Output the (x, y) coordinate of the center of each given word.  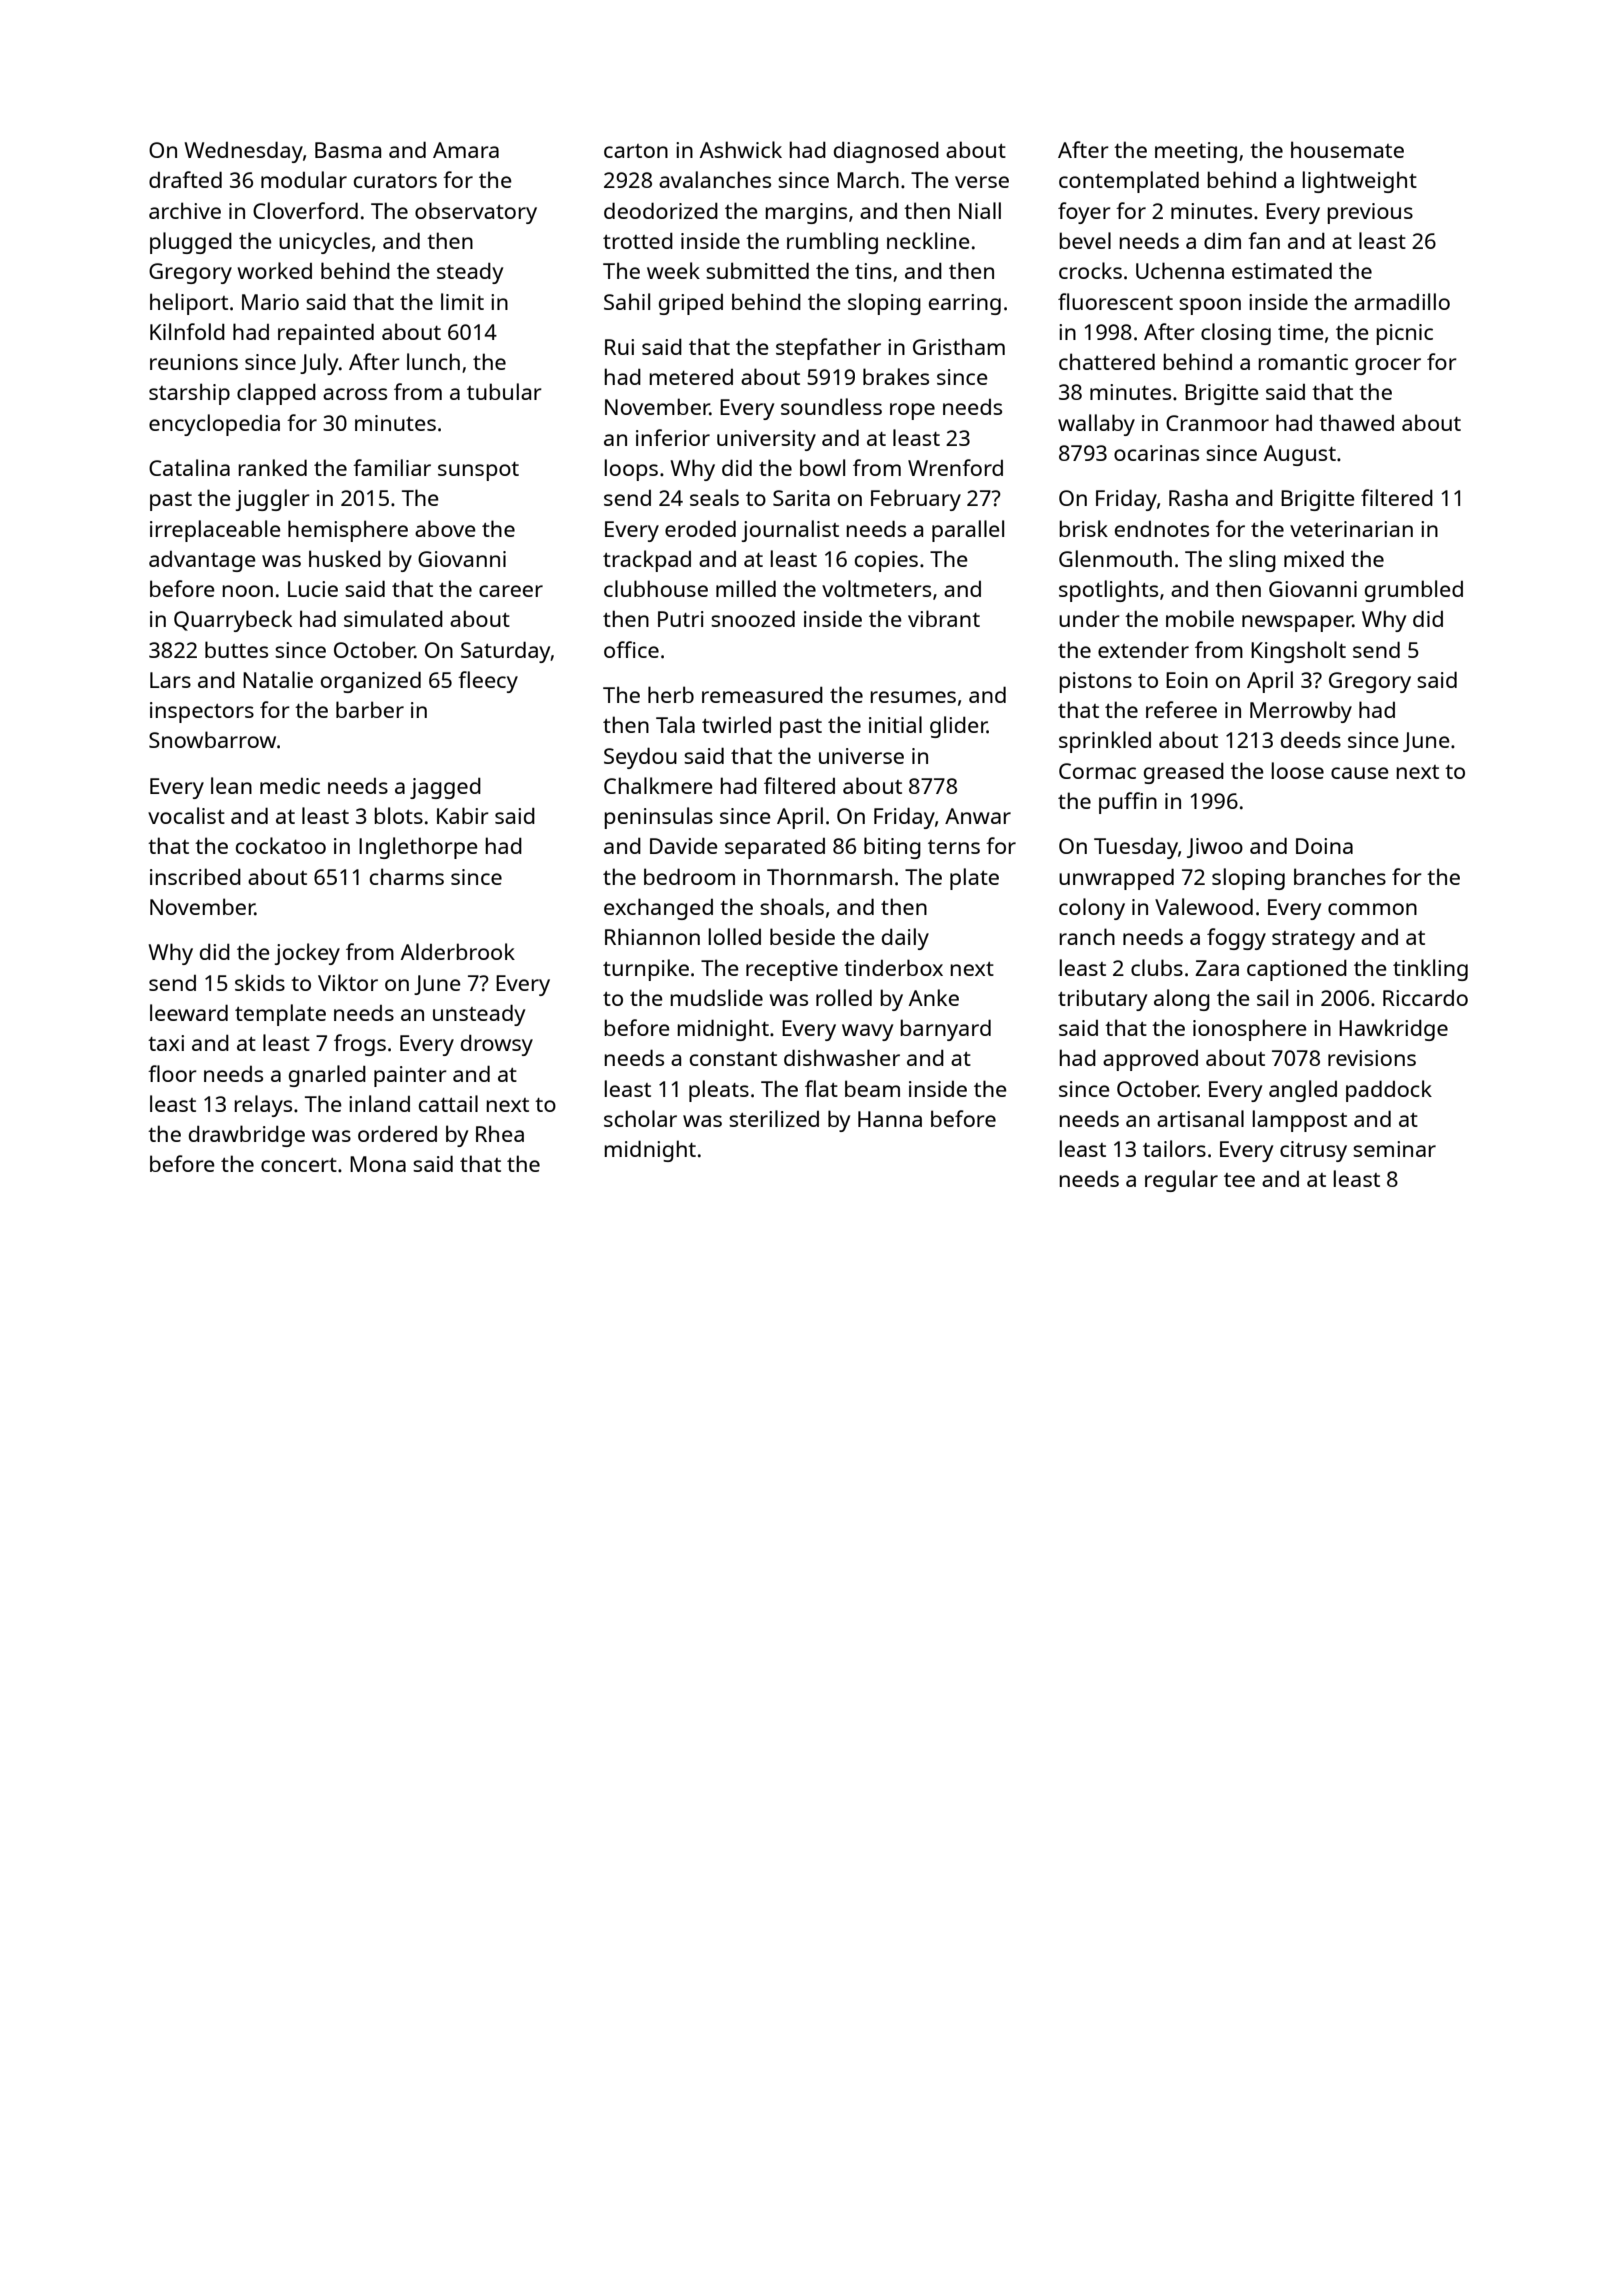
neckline (928, 240)
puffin (1128, 803)
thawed (1356, 422)
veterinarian (1351, 529)
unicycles (324, 243)
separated (775, 848)
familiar (392, 467)
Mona (378, 1164)
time (1301, 332)
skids (260, 982)
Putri (681, 619)
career (511, 591)
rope (912, 411)
